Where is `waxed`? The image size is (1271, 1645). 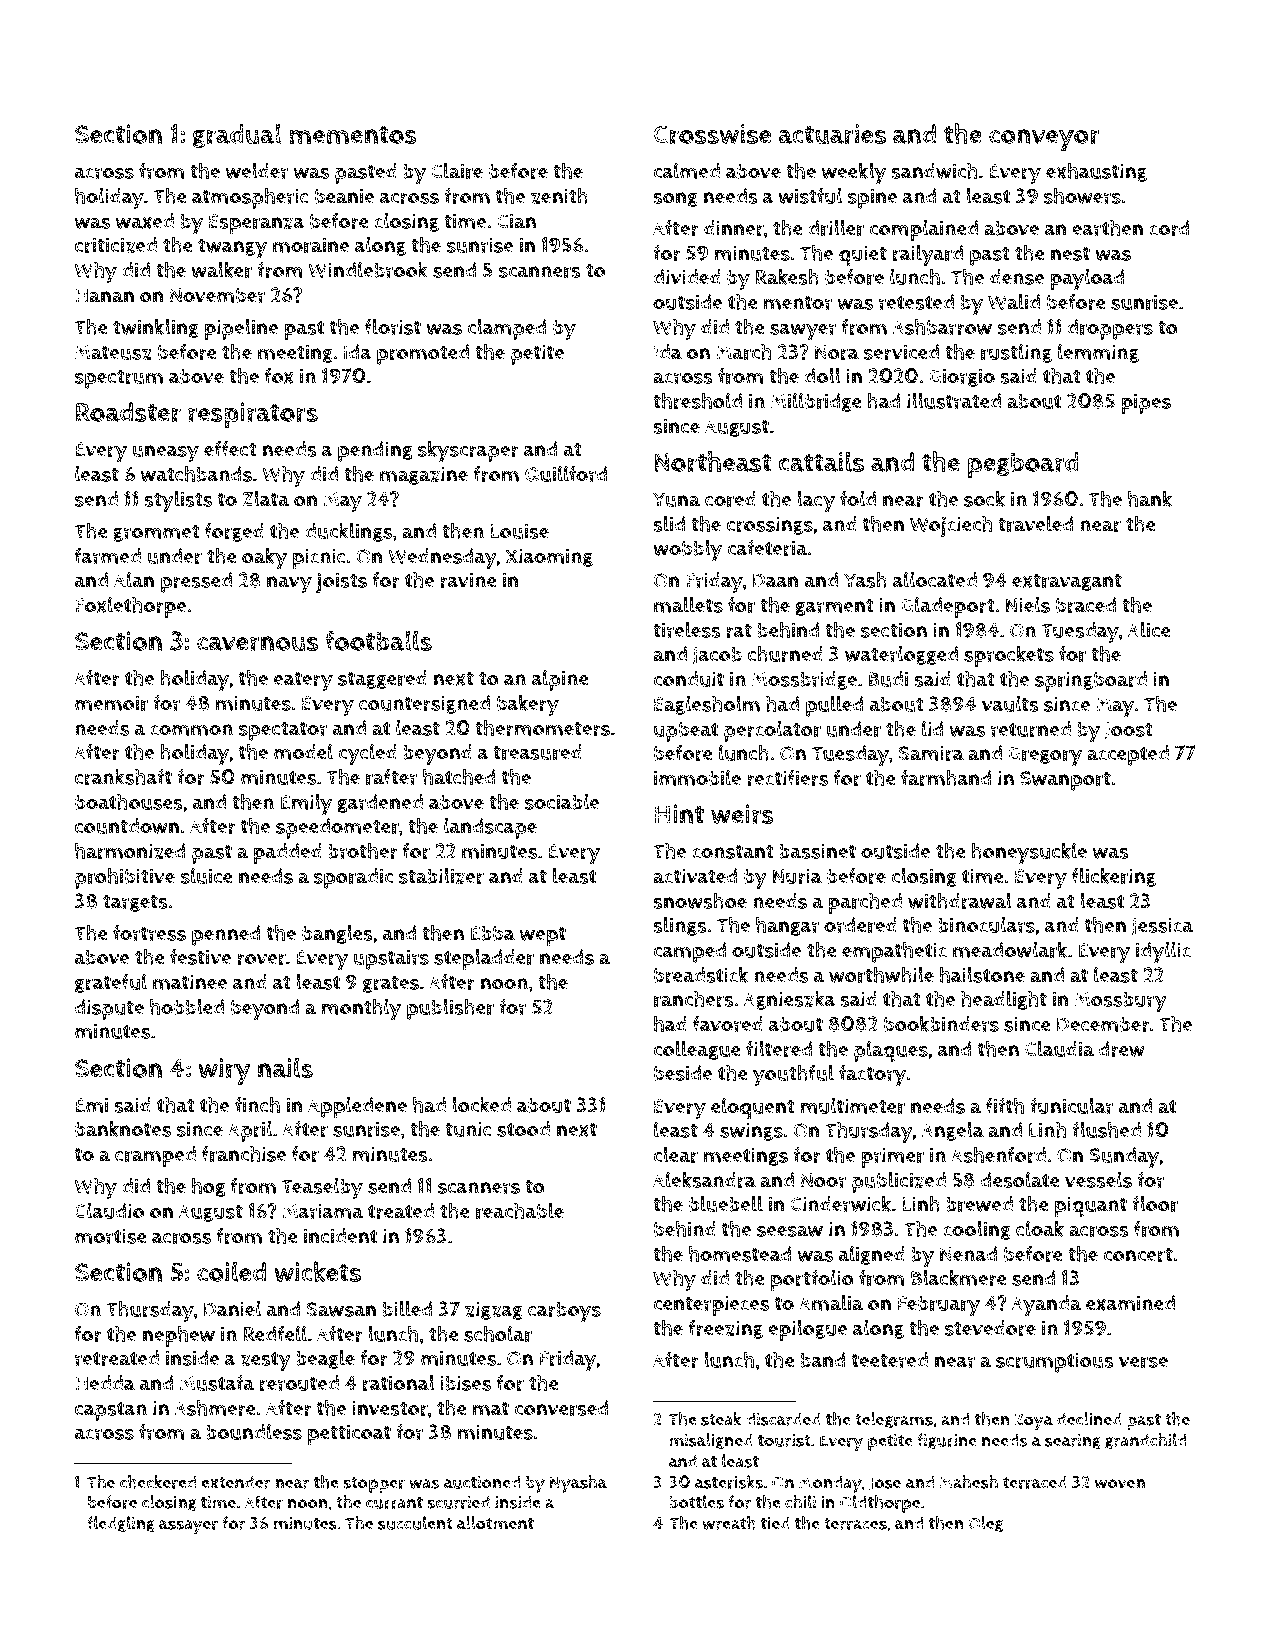
waxed is located at coordinates (145, 221).
